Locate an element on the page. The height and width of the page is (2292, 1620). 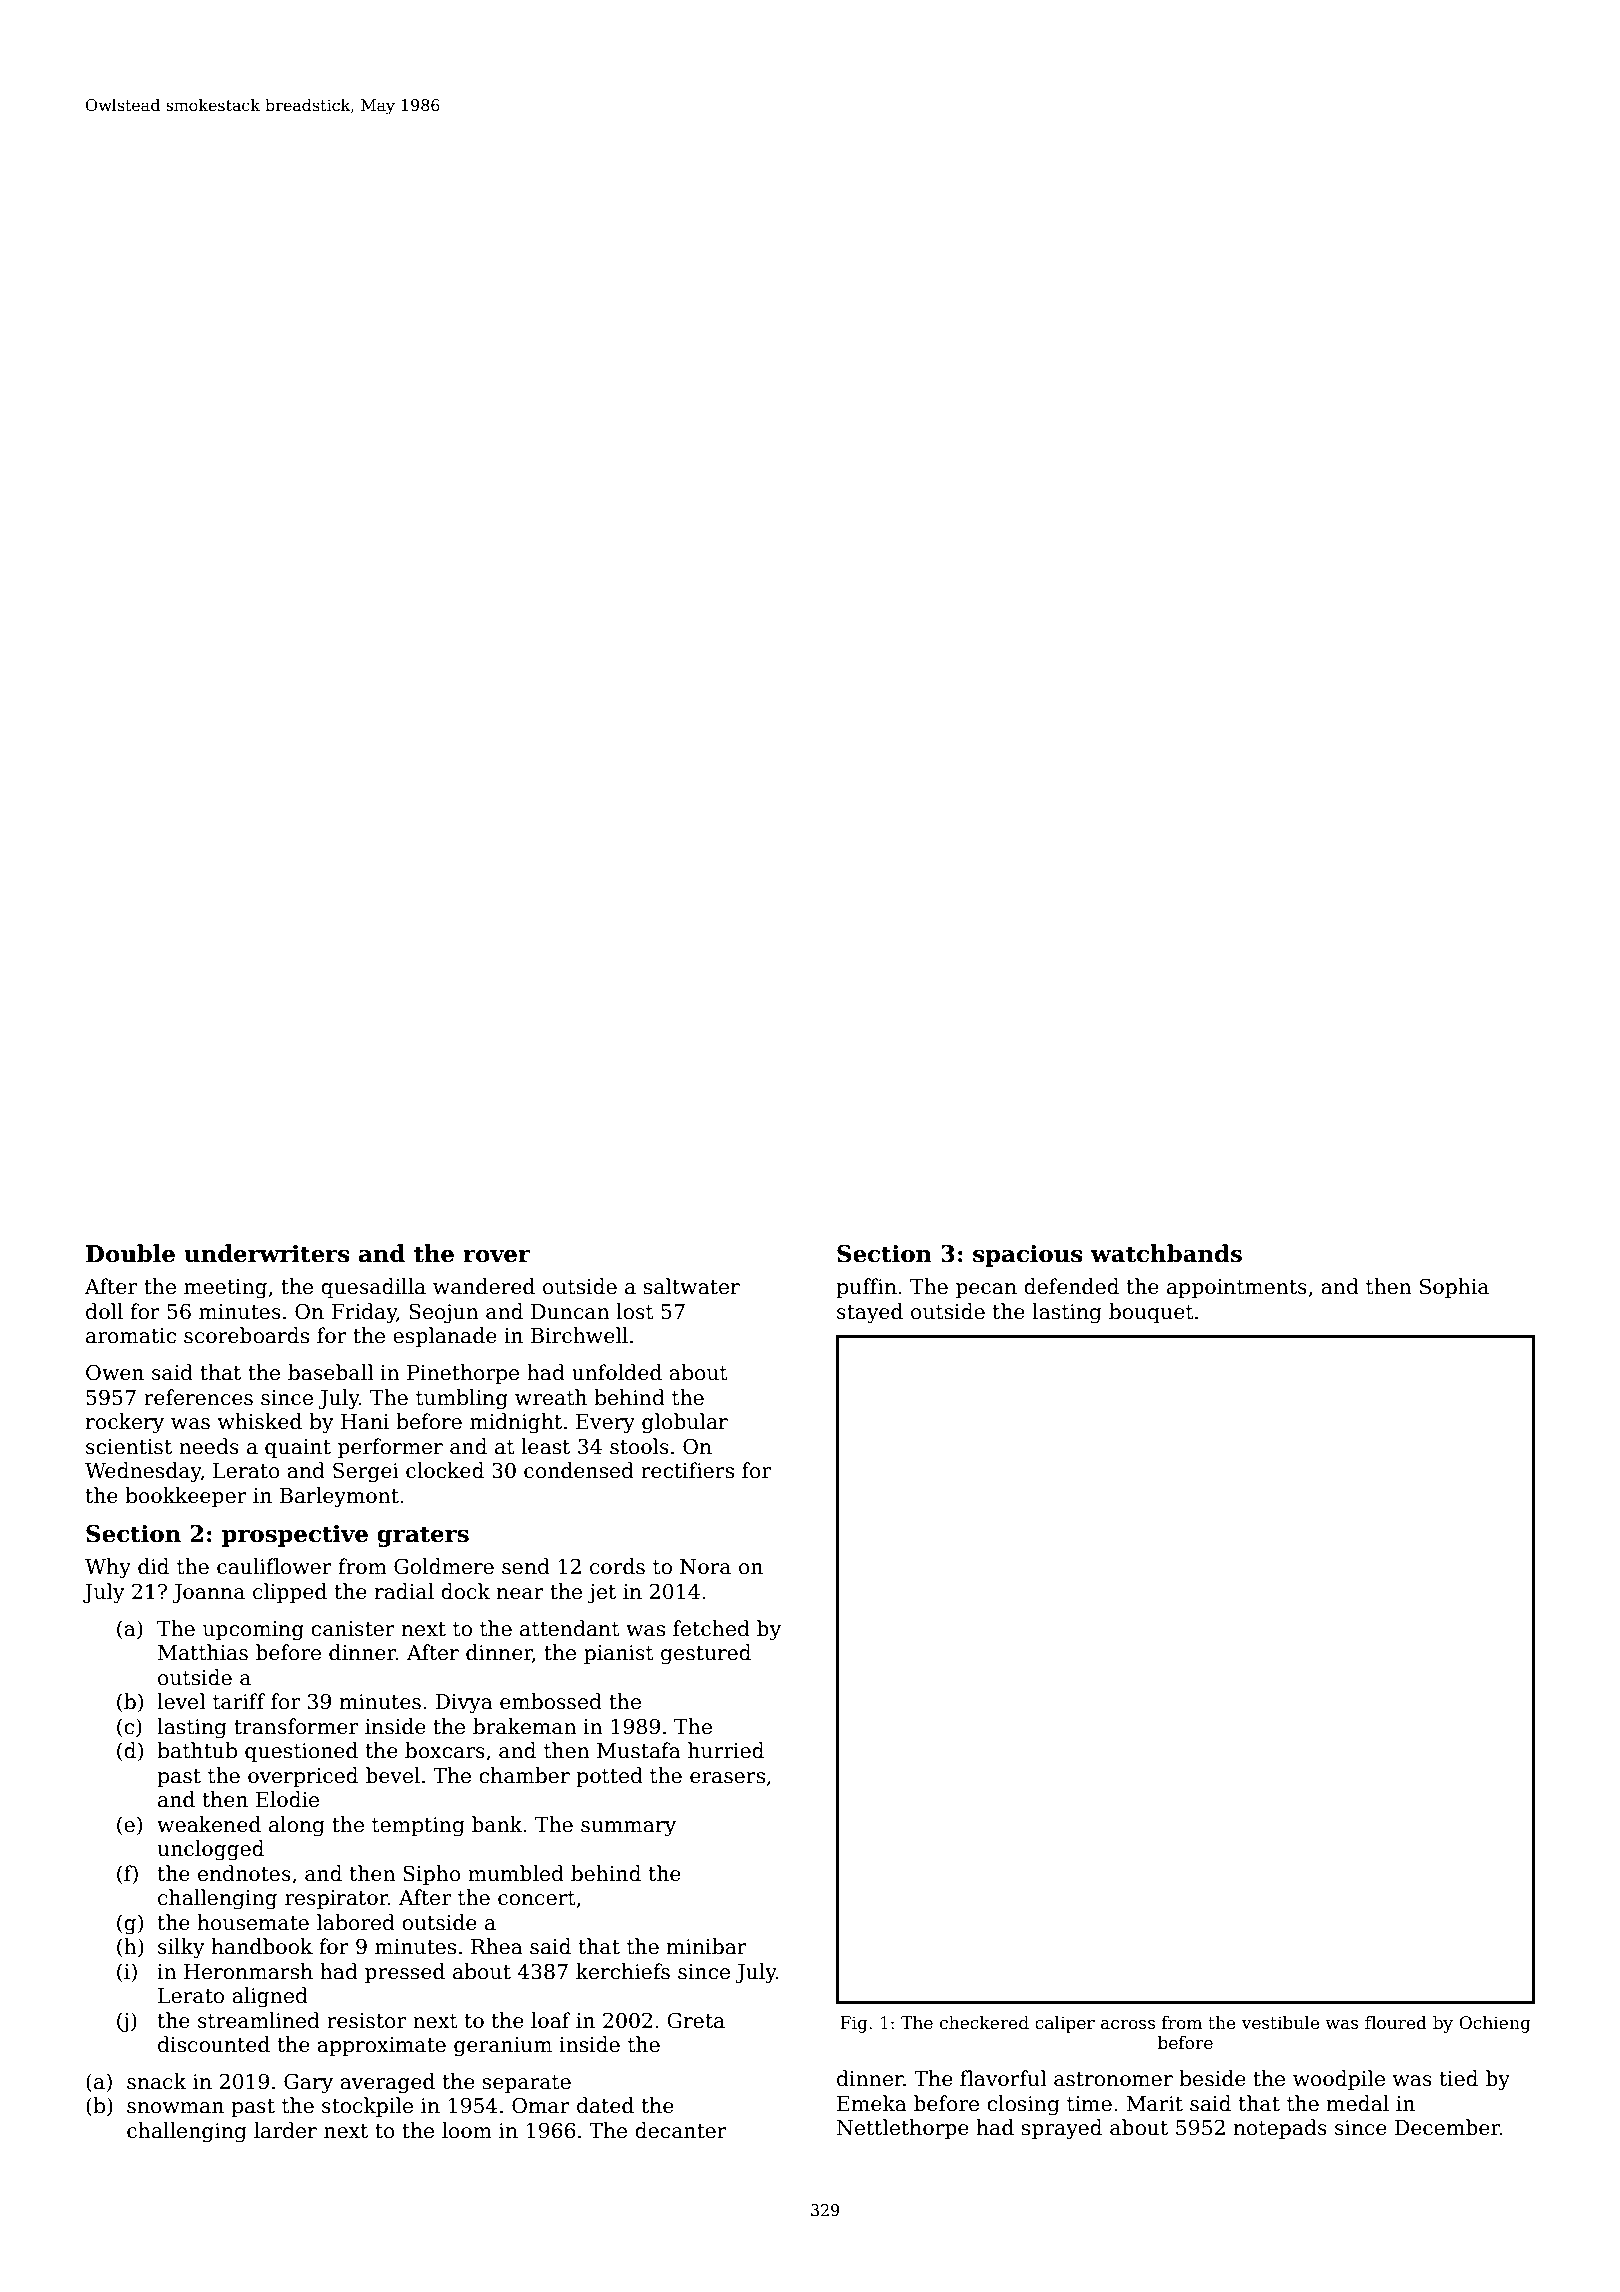
attendant is located at coordinates (570, 1628).
